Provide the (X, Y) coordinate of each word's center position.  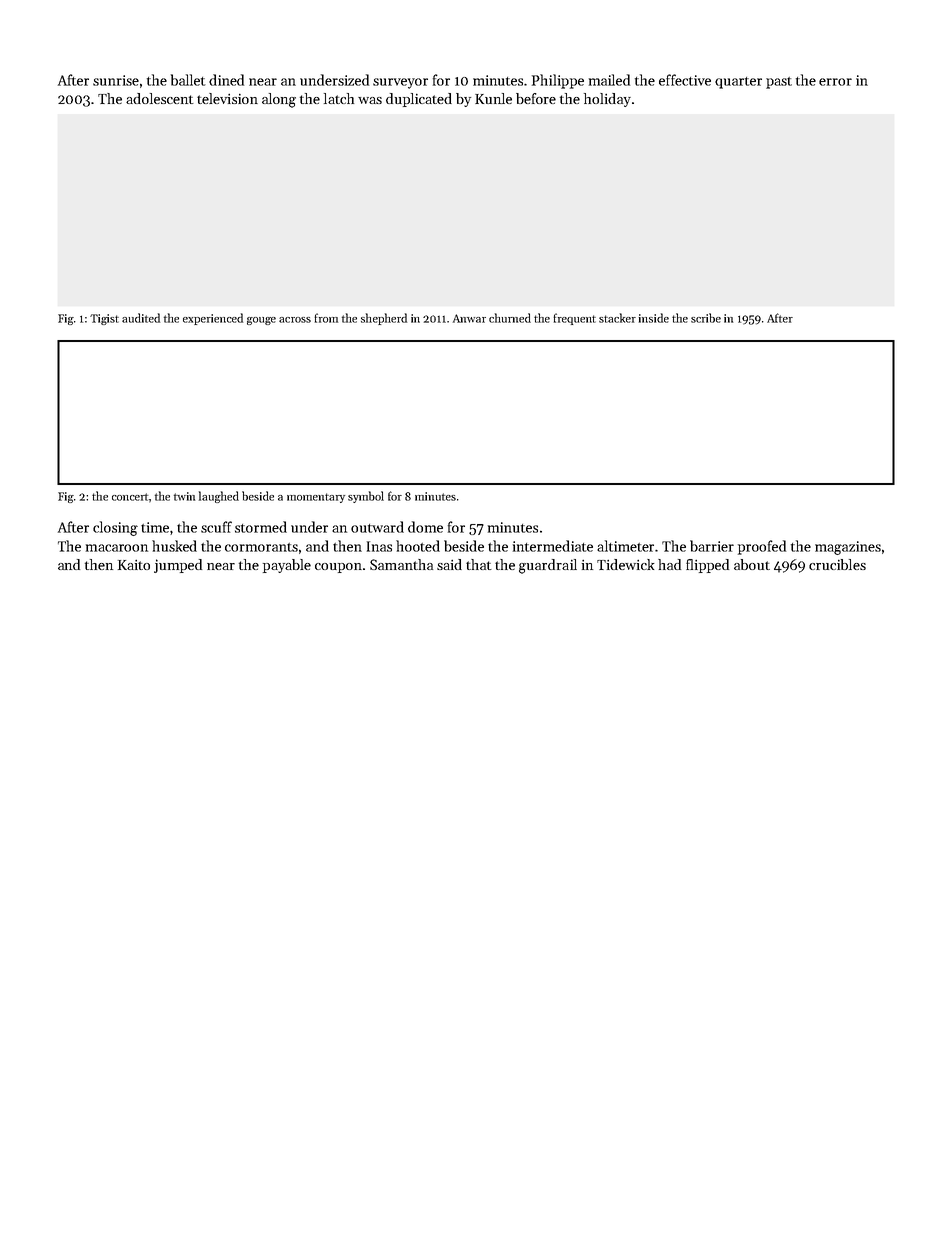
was (370, 100)
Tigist (104, 319)
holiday (607, 100)
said (449, 564)
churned (510, 318)
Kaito (134, 565)
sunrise (116, 80)
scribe (706, 318)
